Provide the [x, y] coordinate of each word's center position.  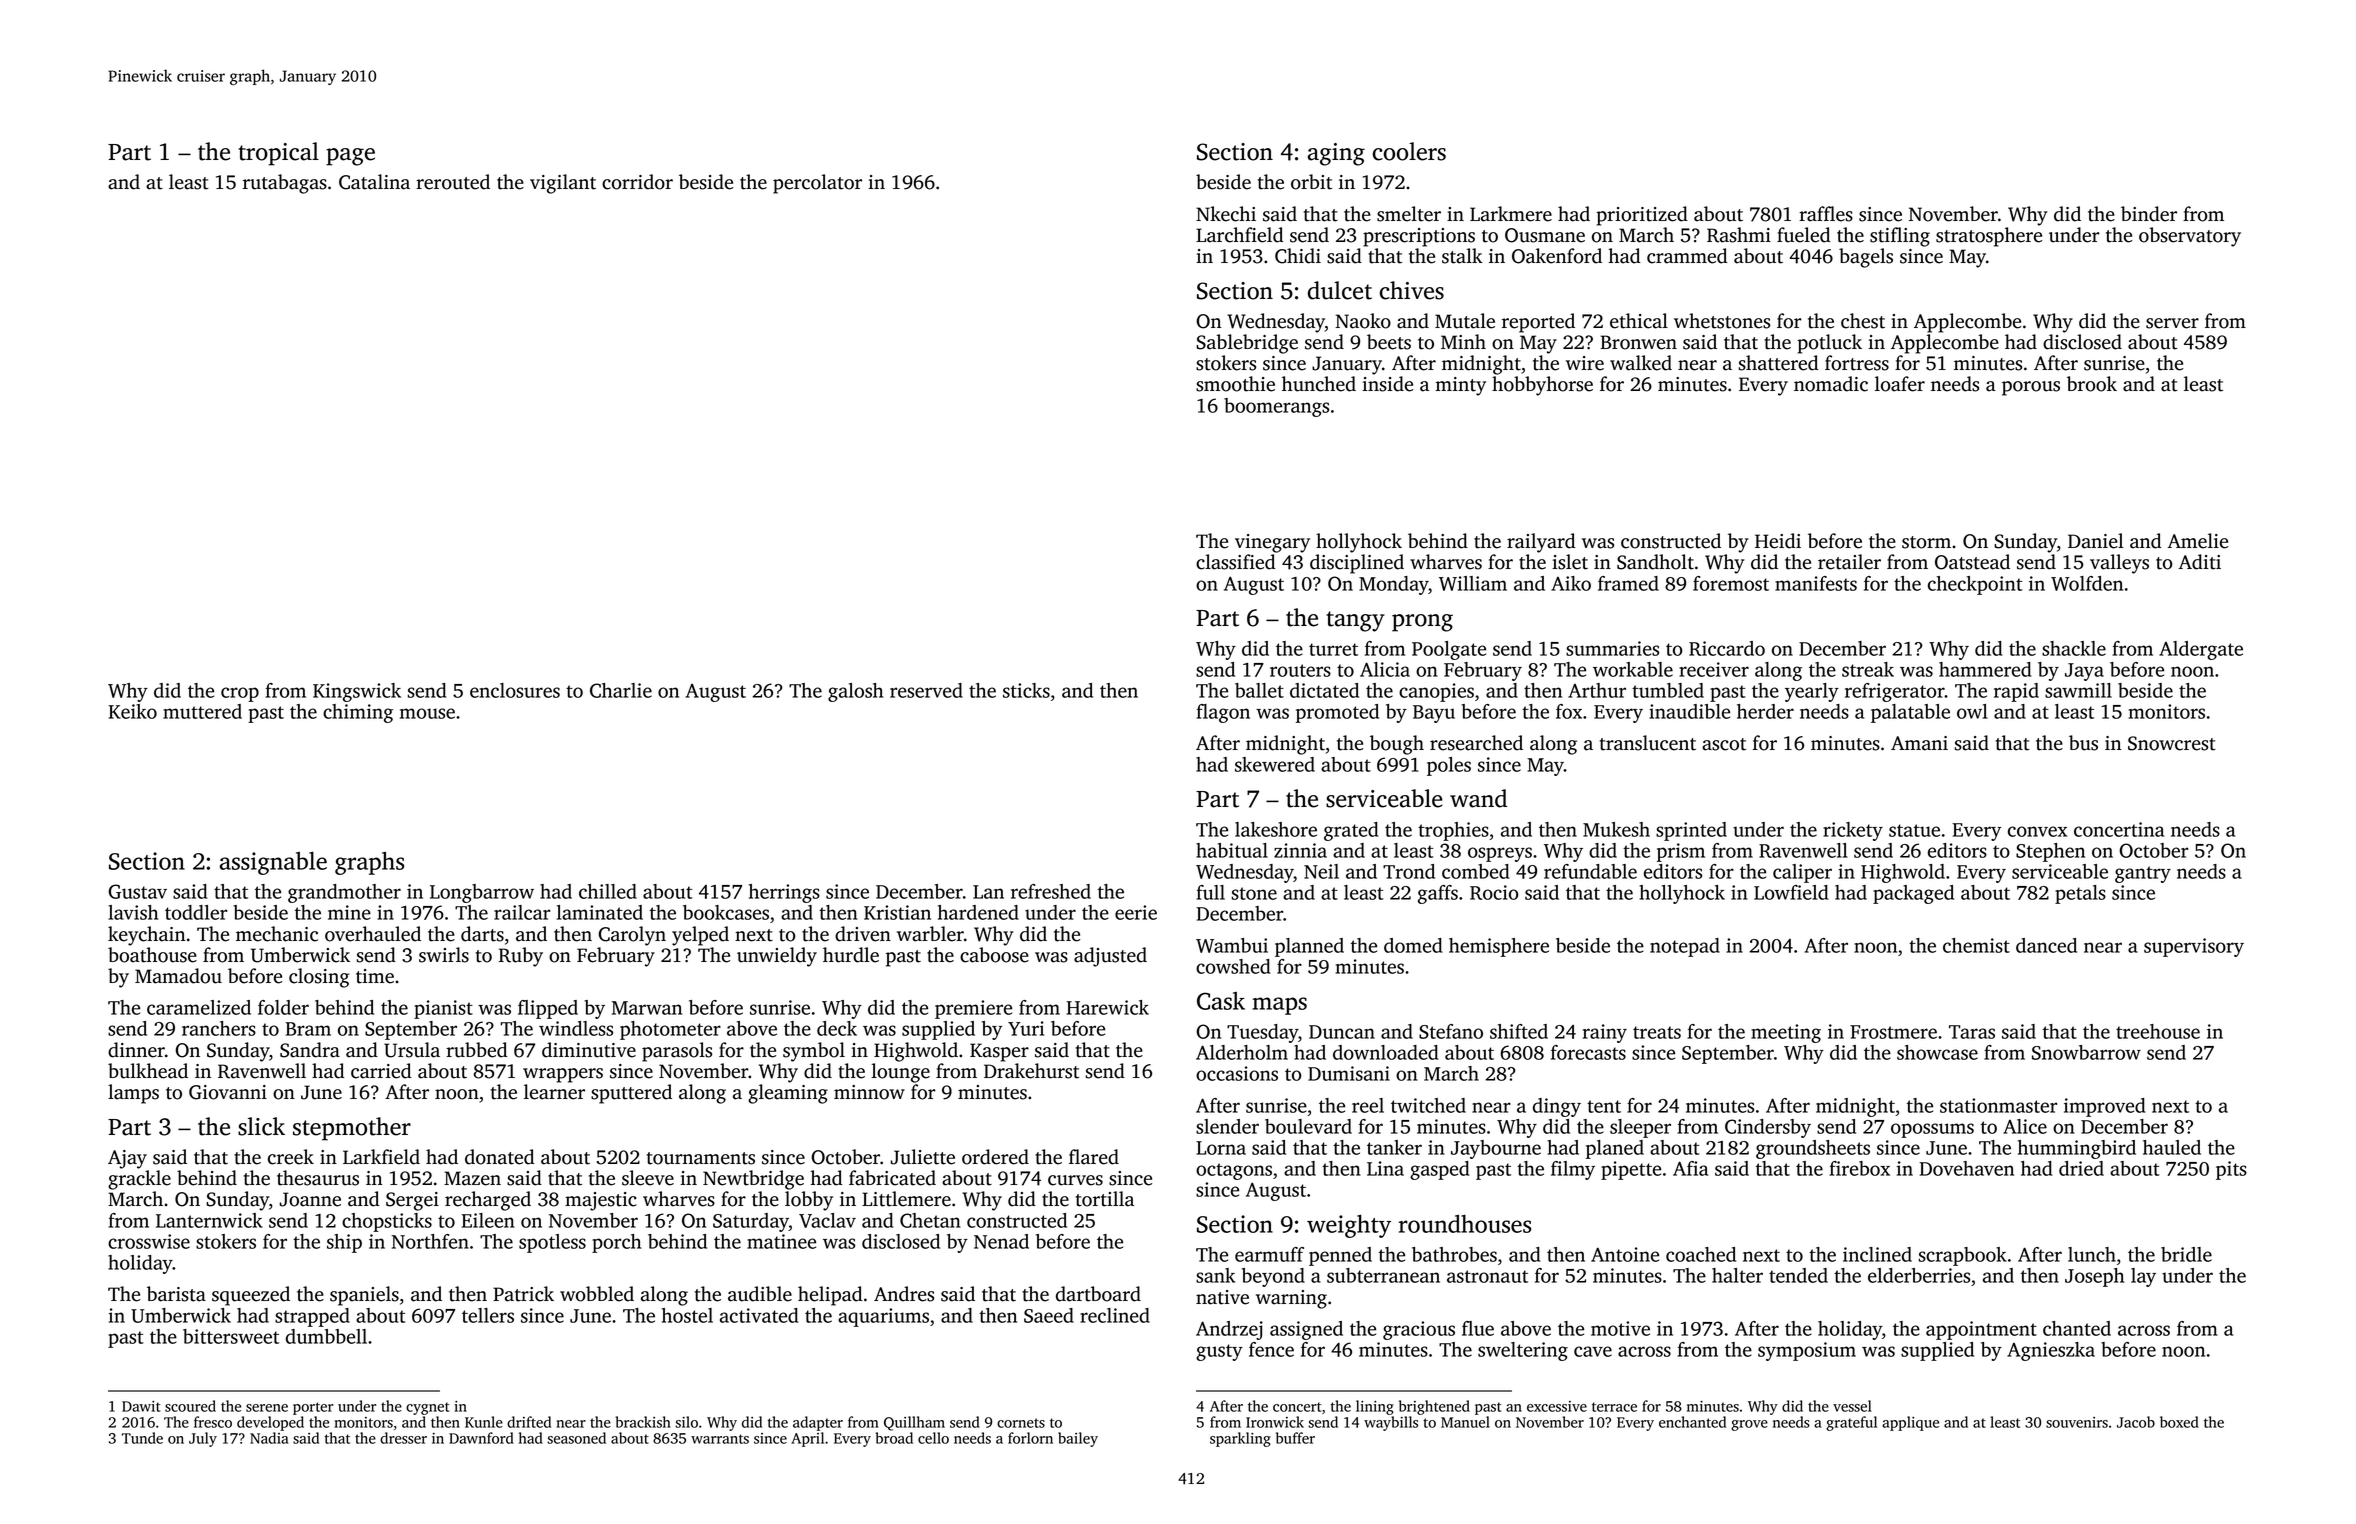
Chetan [930, 1220]
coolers [1409, 151]
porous [2031, 388]
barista [176, 1294]
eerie [1136, 912]
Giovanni [228, 1092]
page [350, 157]
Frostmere [1893, 1032]
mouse [427, 713]
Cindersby [1768, 1128]
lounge [900, 1073]
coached [1701, 1254]
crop [240, 694]
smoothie [1235, 384]
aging [1336, 154]
